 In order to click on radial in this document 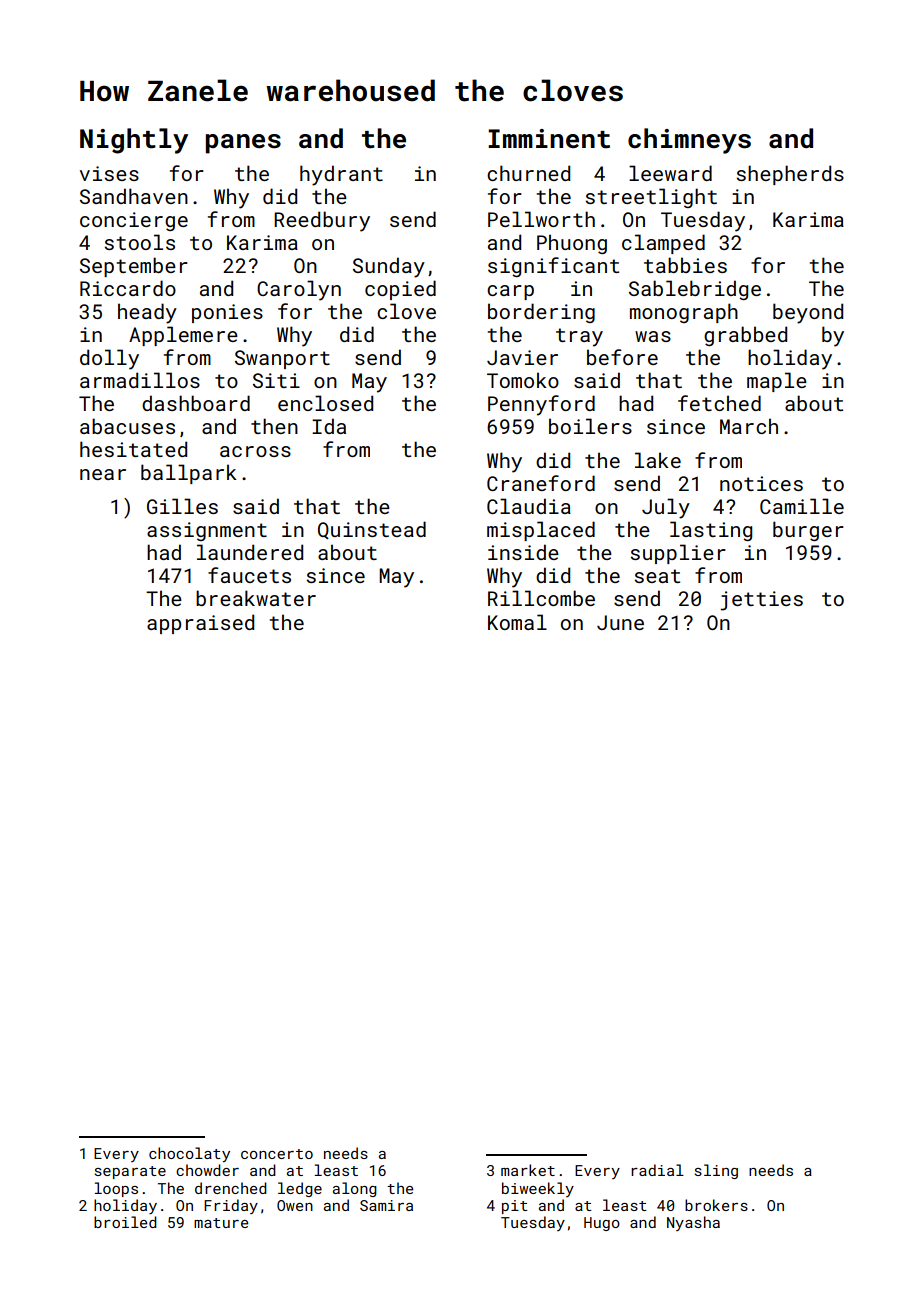, I will do `click(657, 1170)`.
